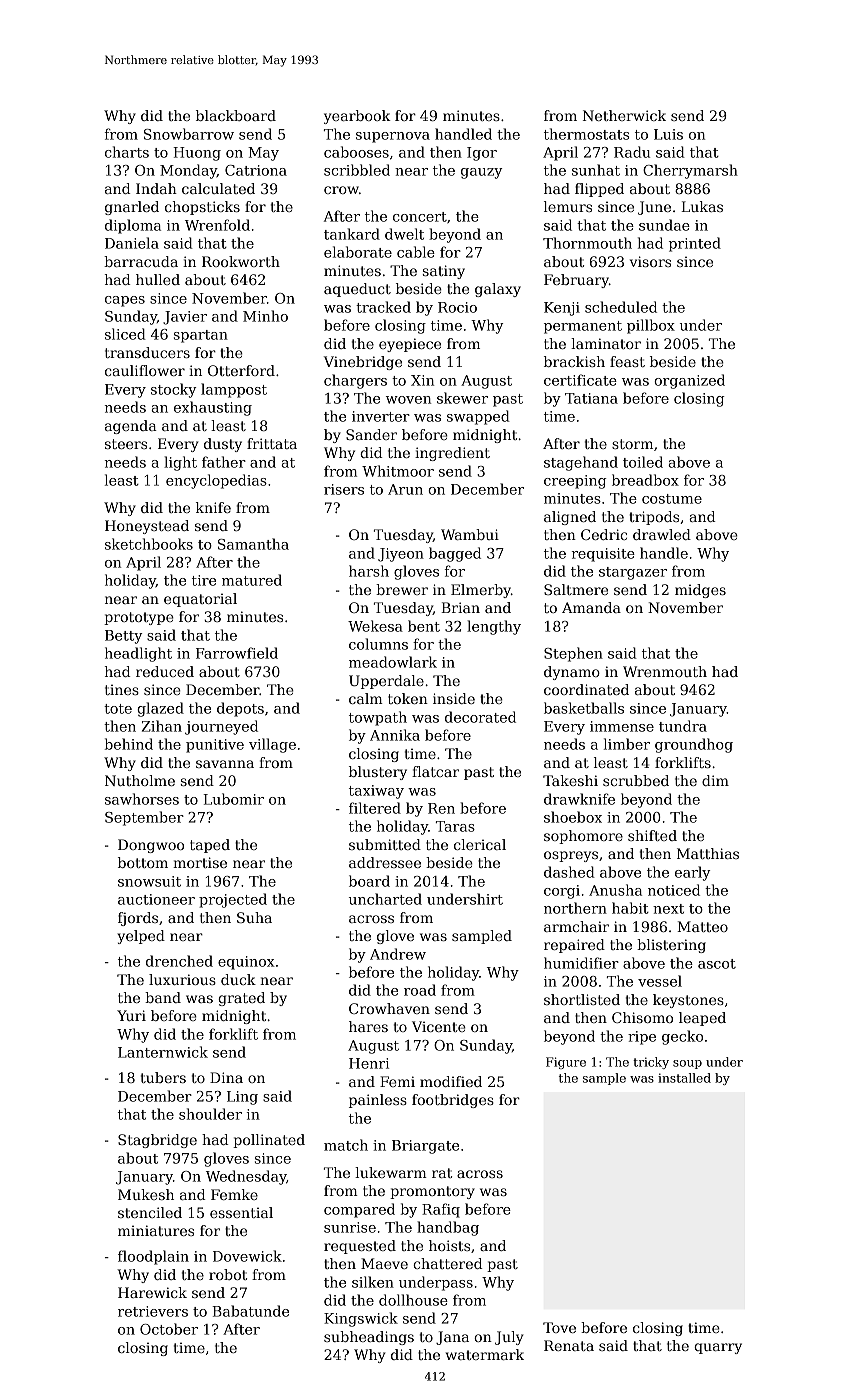 The height and width of the screenshot is (1400, 849). Describe the element at coordinates (150, 1212) in the screenshot. I see `stenciled` at that location.
